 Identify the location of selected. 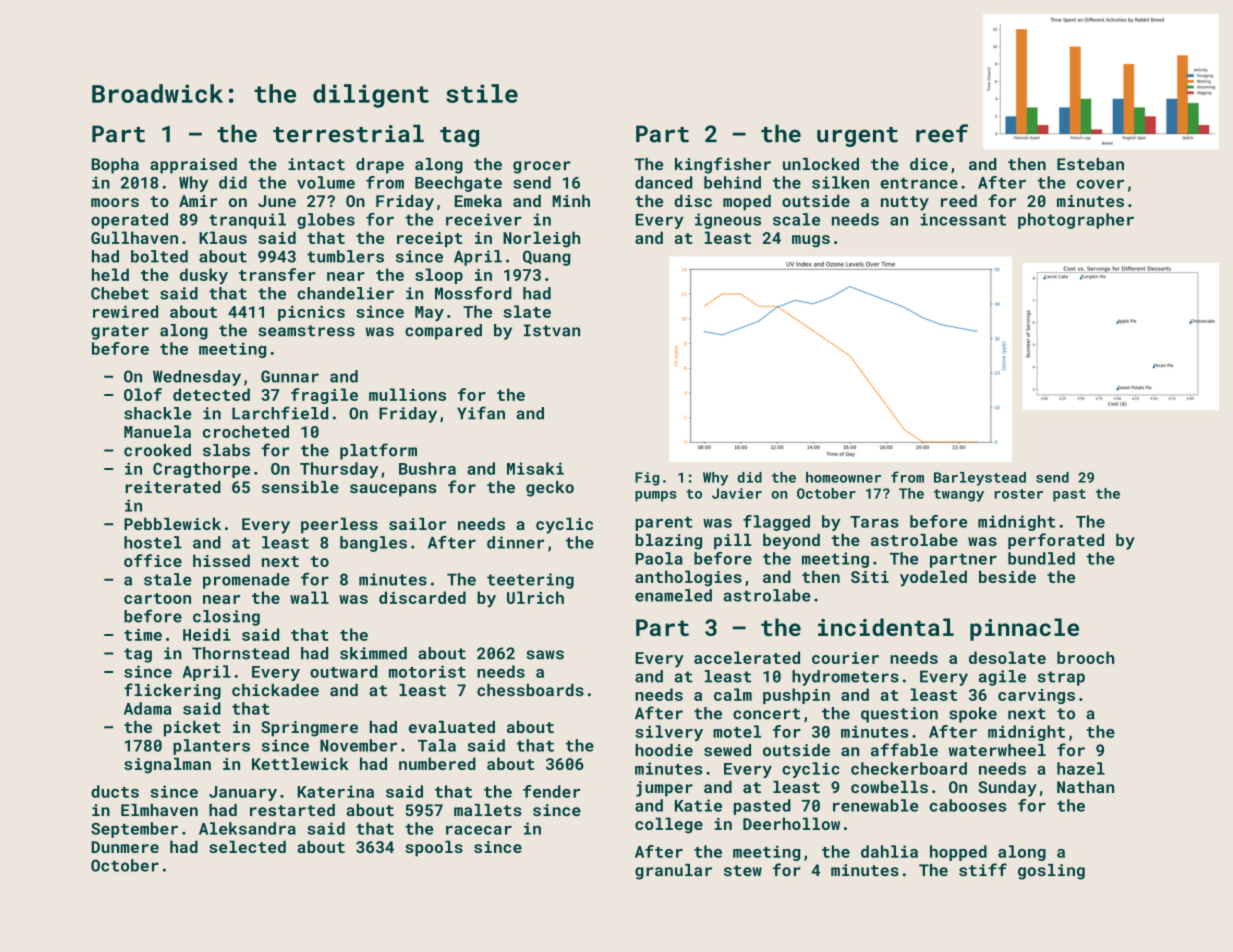
(247, 846).
